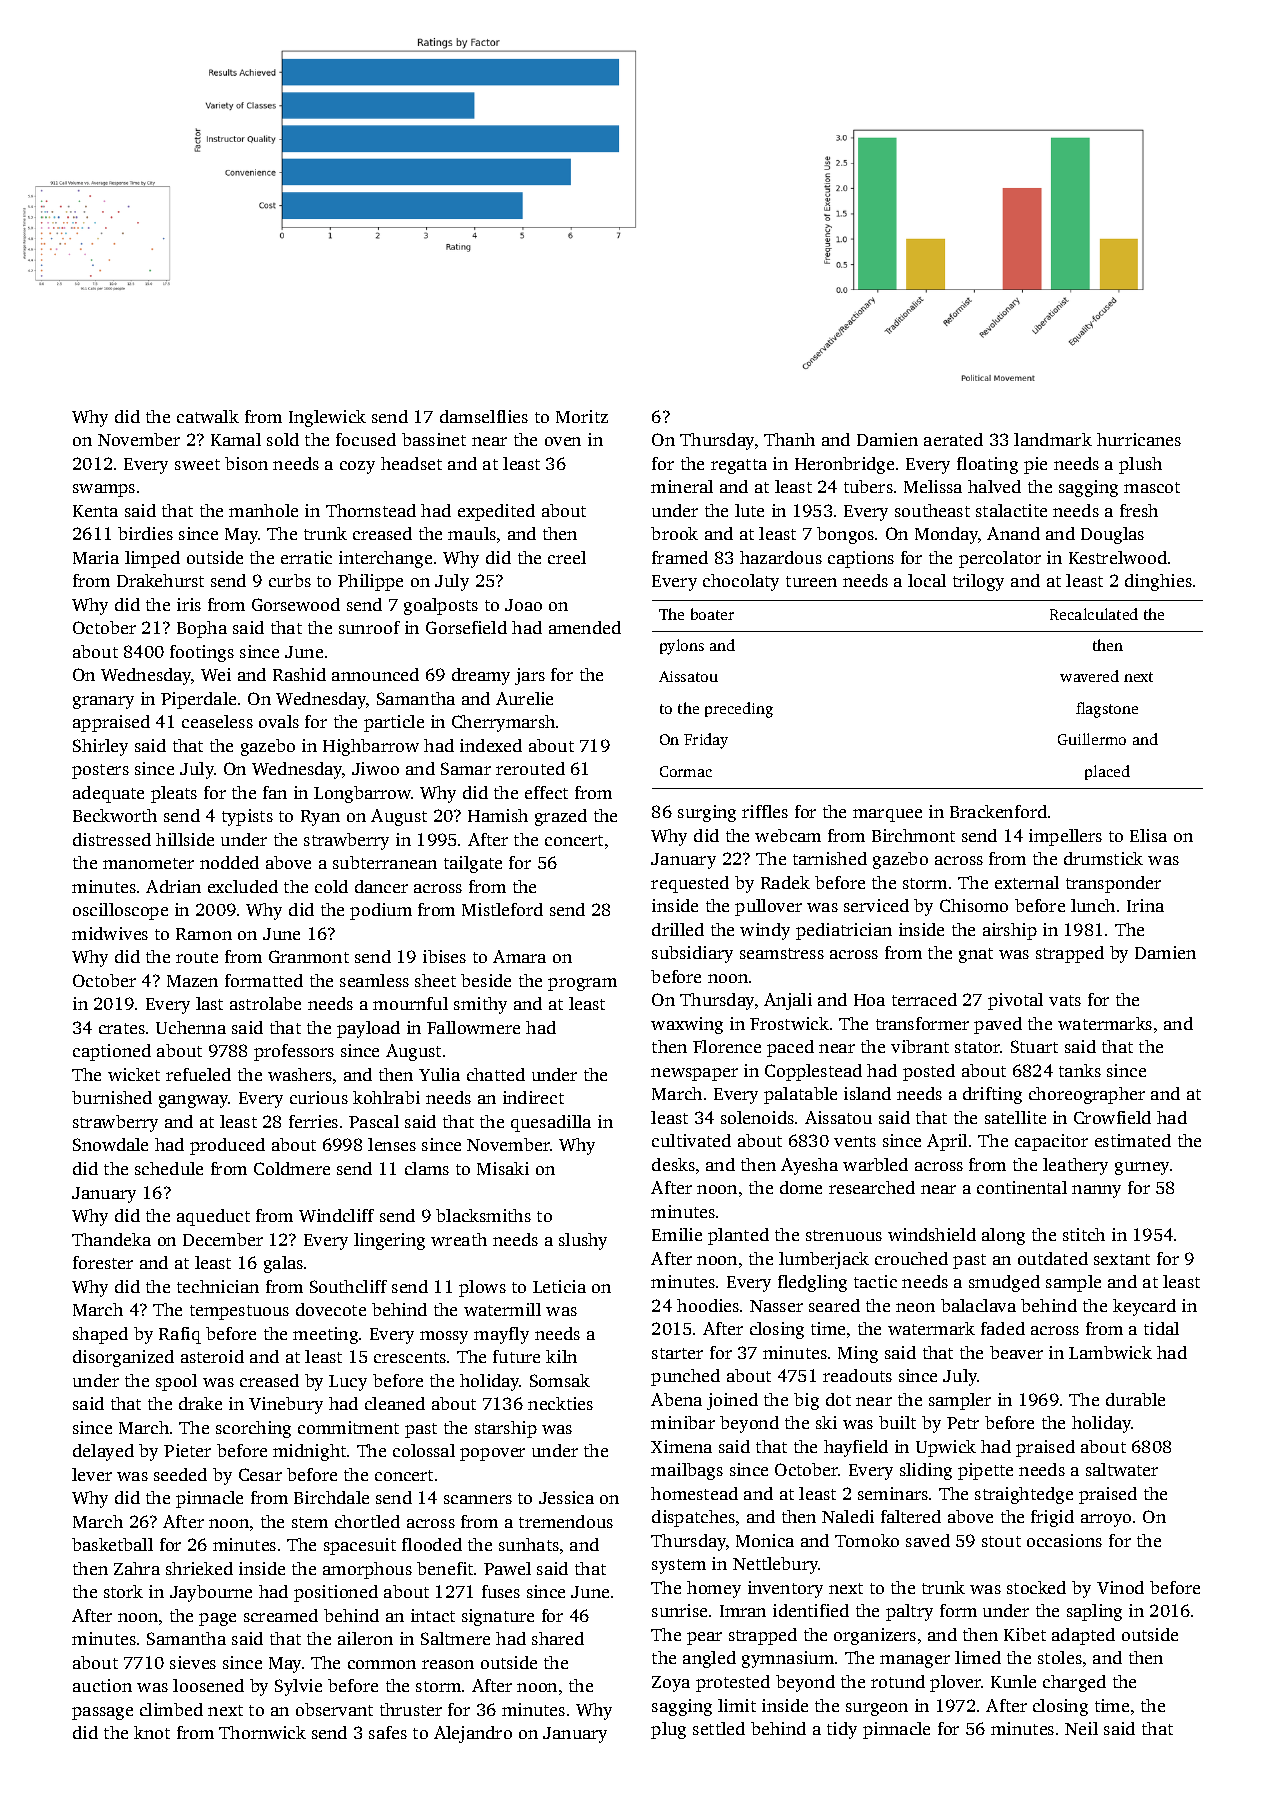  What do you see at coordinates (1122, 1469) in the screenshot?
I see `saltwater` at bounding box center [1122, 1469].
